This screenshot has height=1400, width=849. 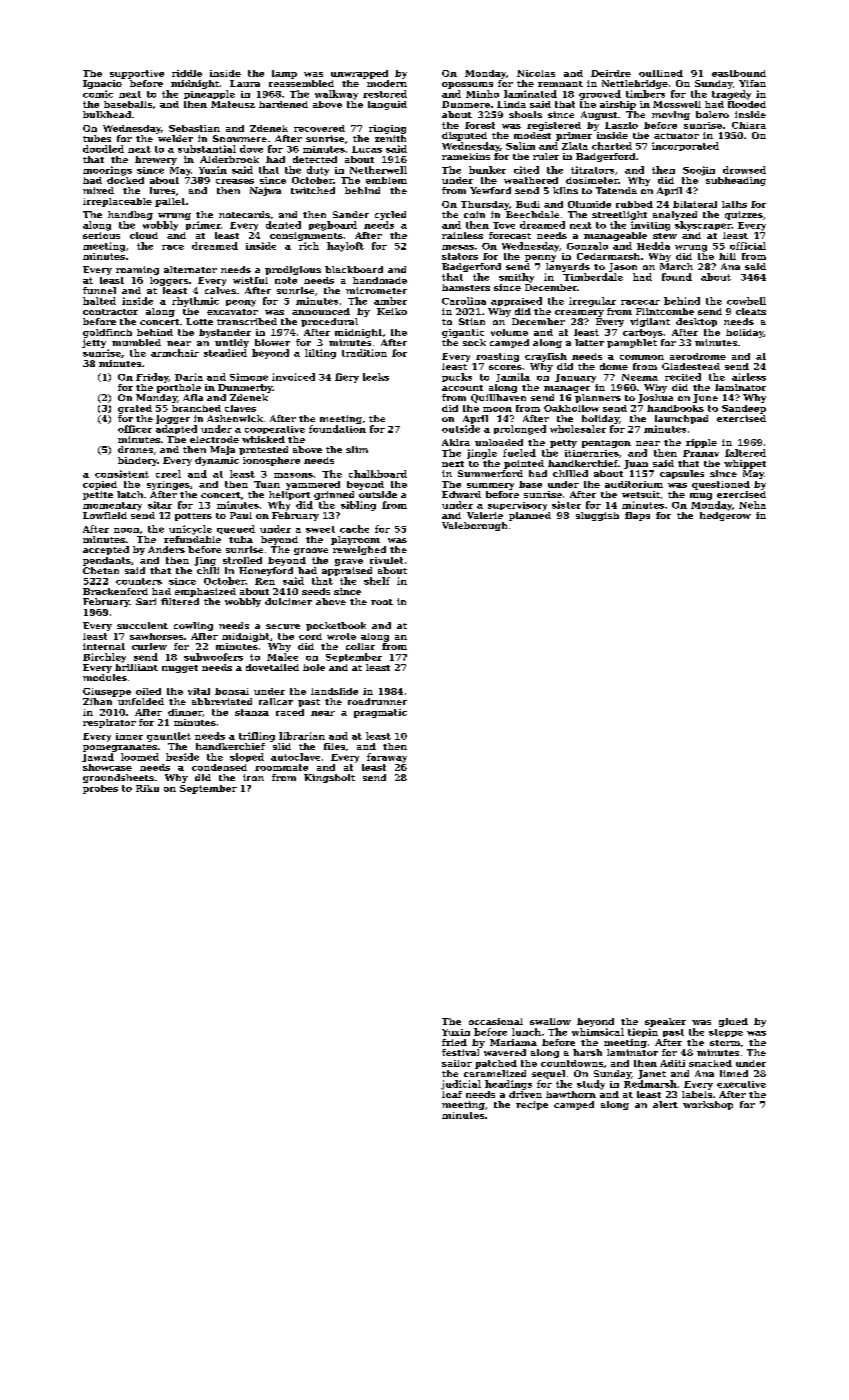 What do you see at coordinates (452, 1094) in the screenshot?
I see `loaf` at bounding box center [452, 1094].
